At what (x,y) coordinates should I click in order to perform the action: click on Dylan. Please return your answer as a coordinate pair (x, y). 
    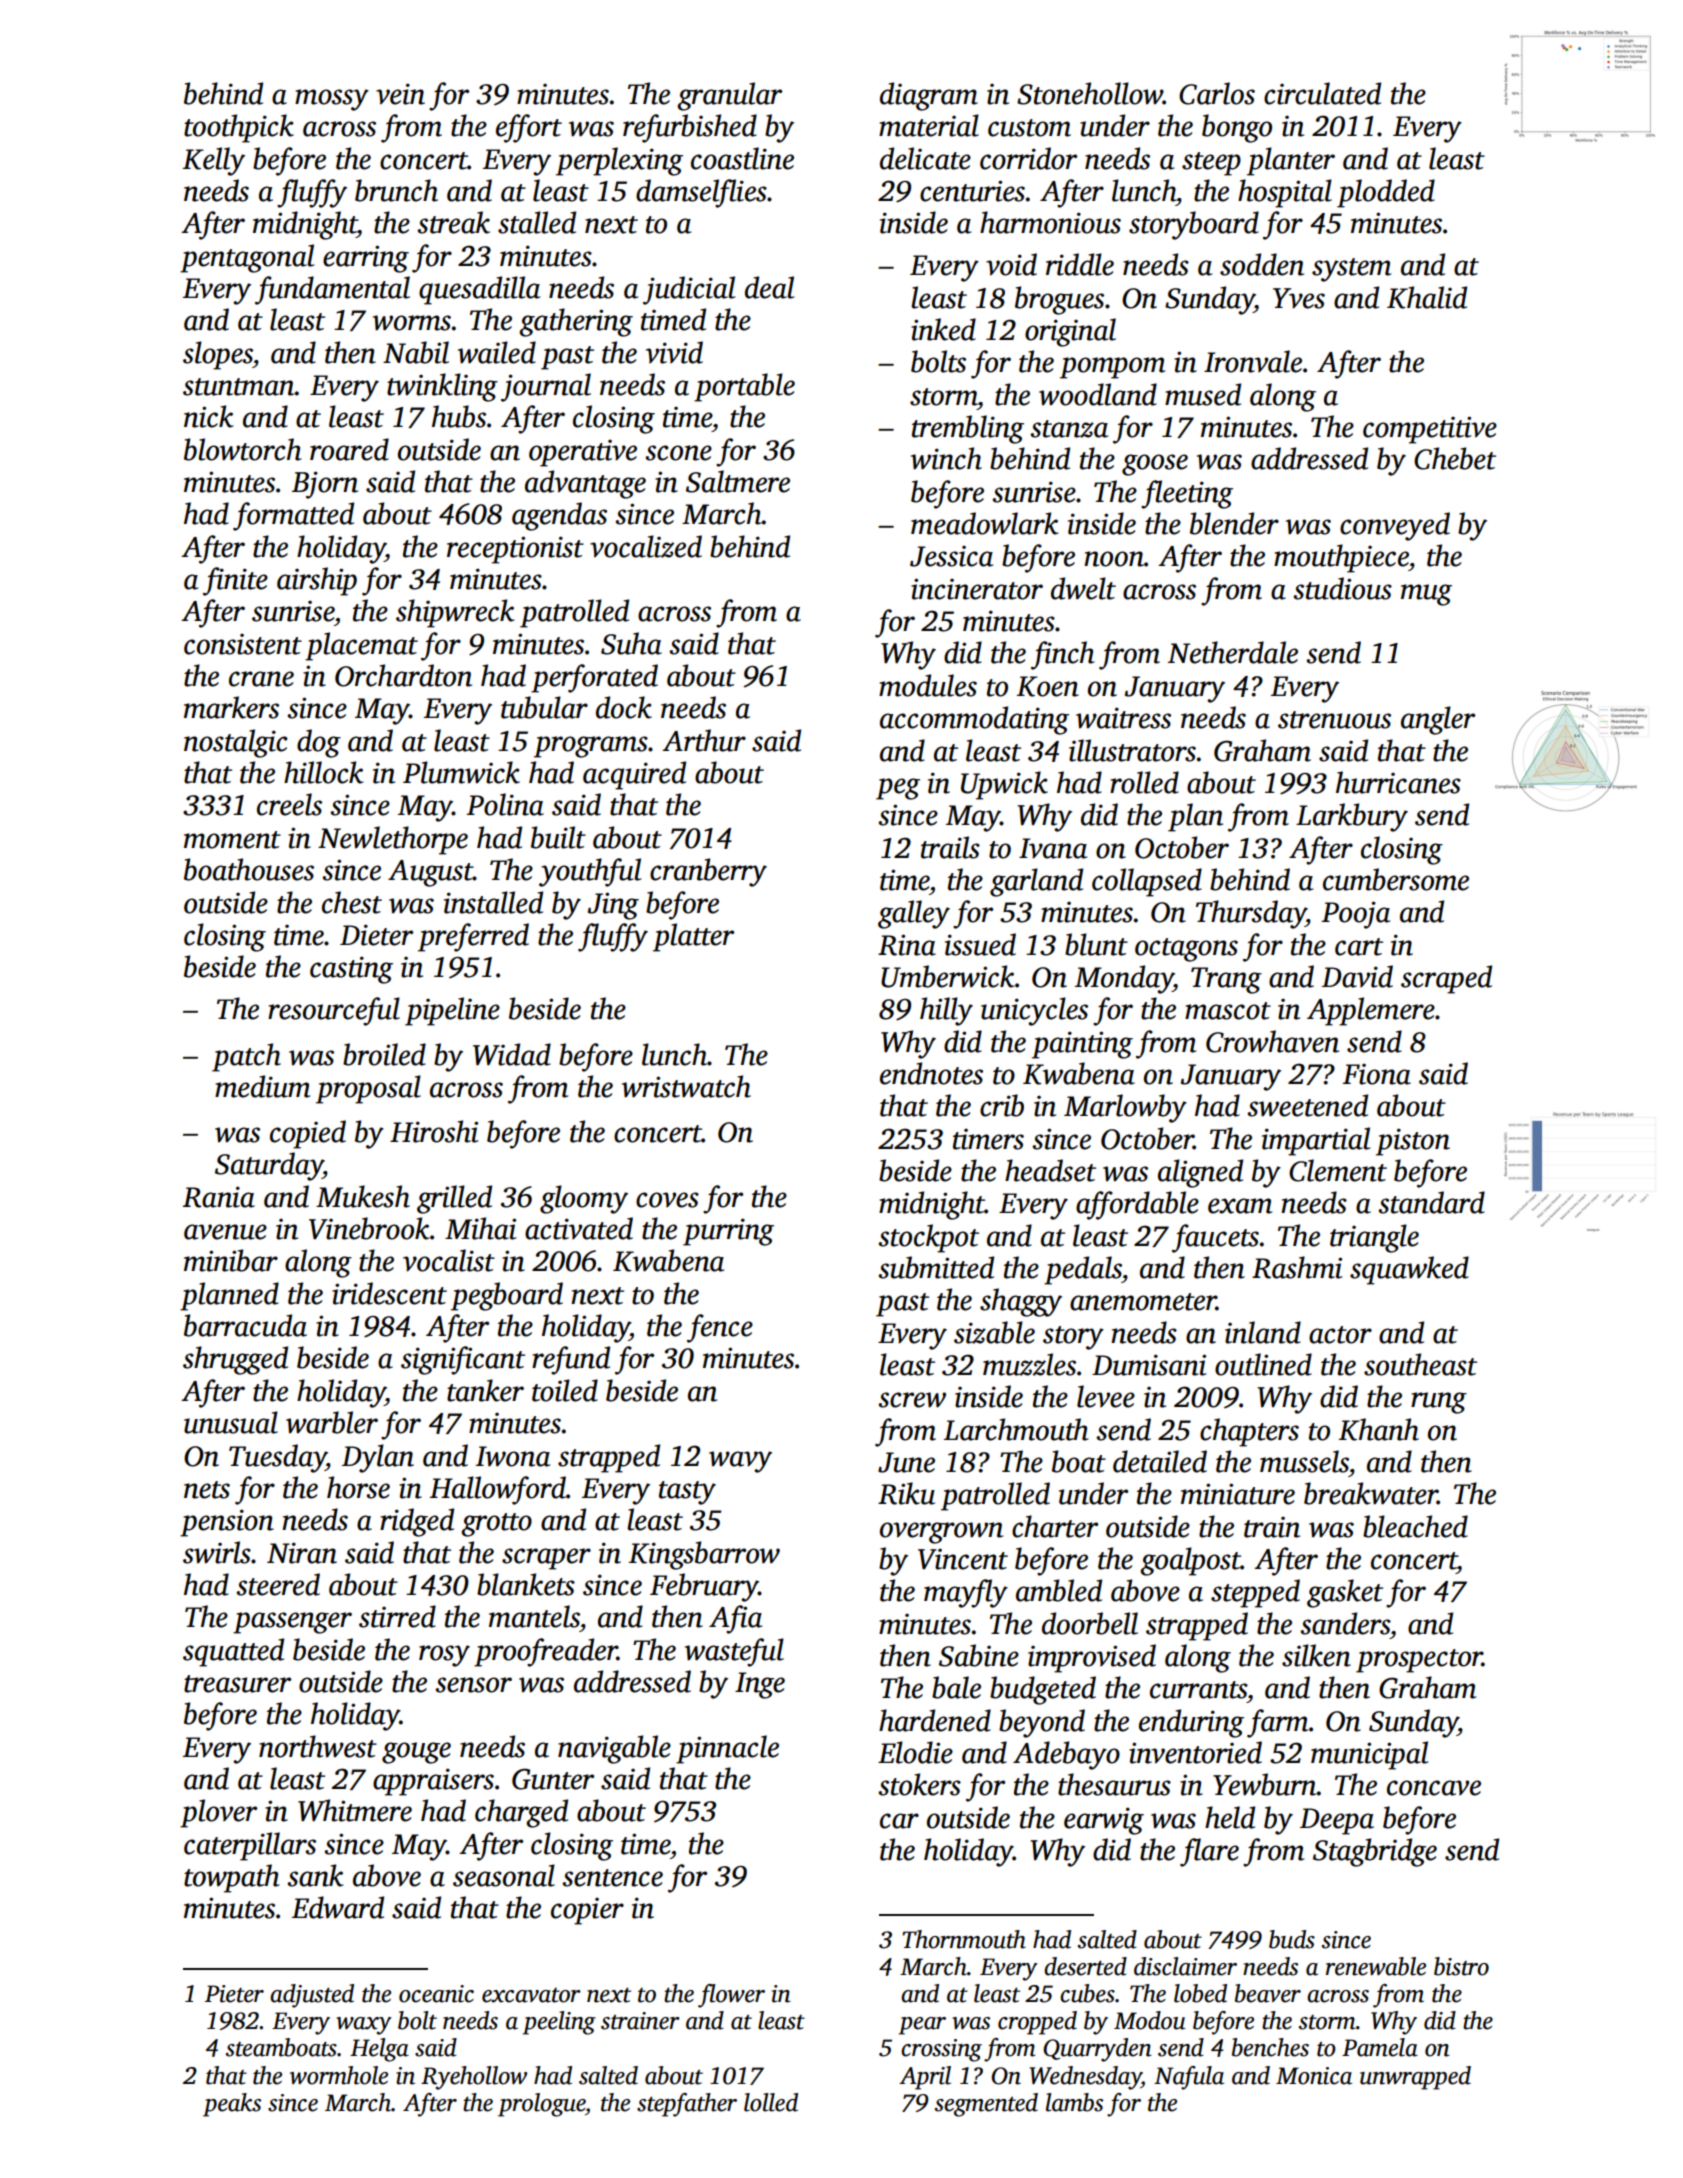
    Looking at the image, I should click on (378, 1458).
